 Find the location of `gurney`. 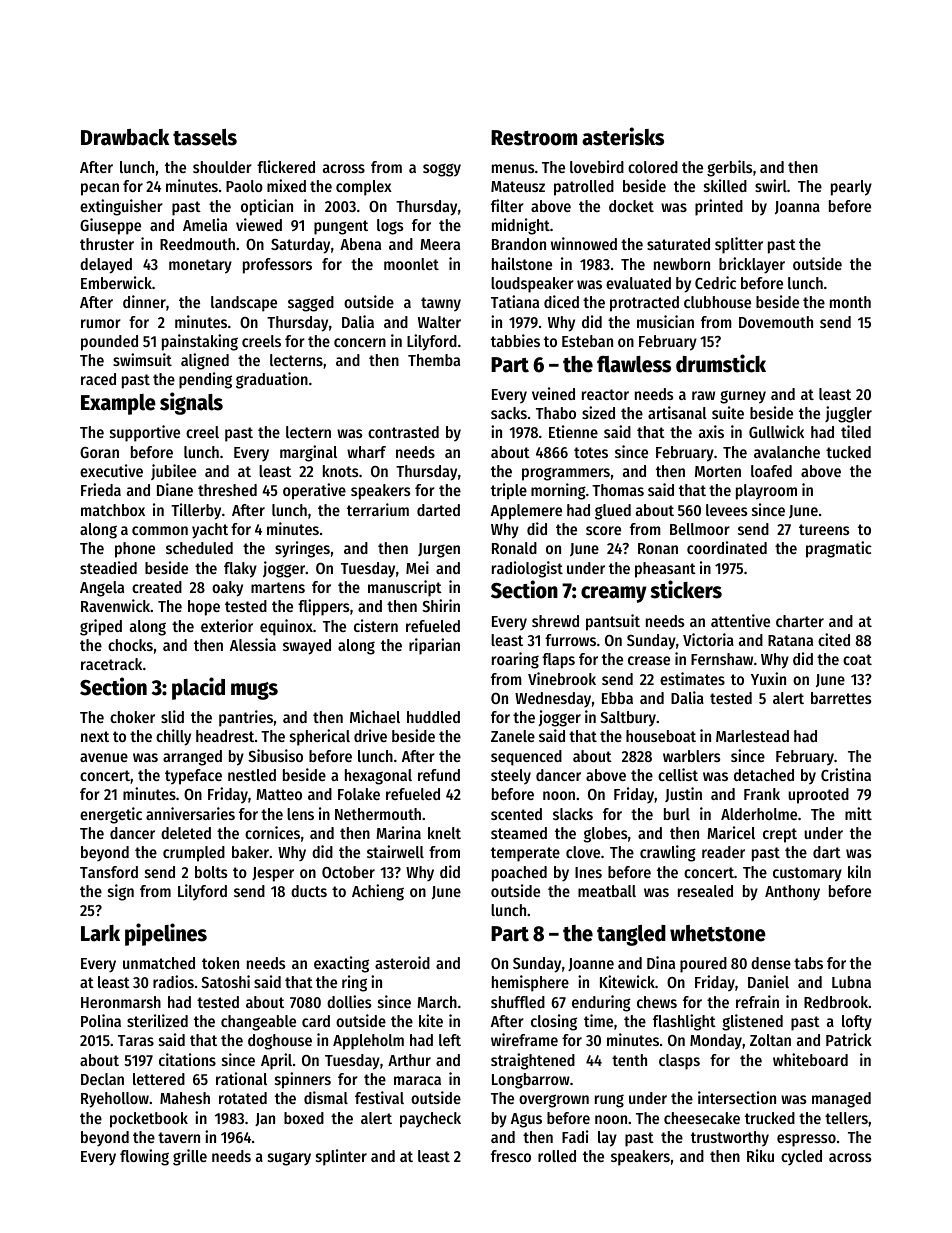

gurney is located at coordinates (743, 397).
